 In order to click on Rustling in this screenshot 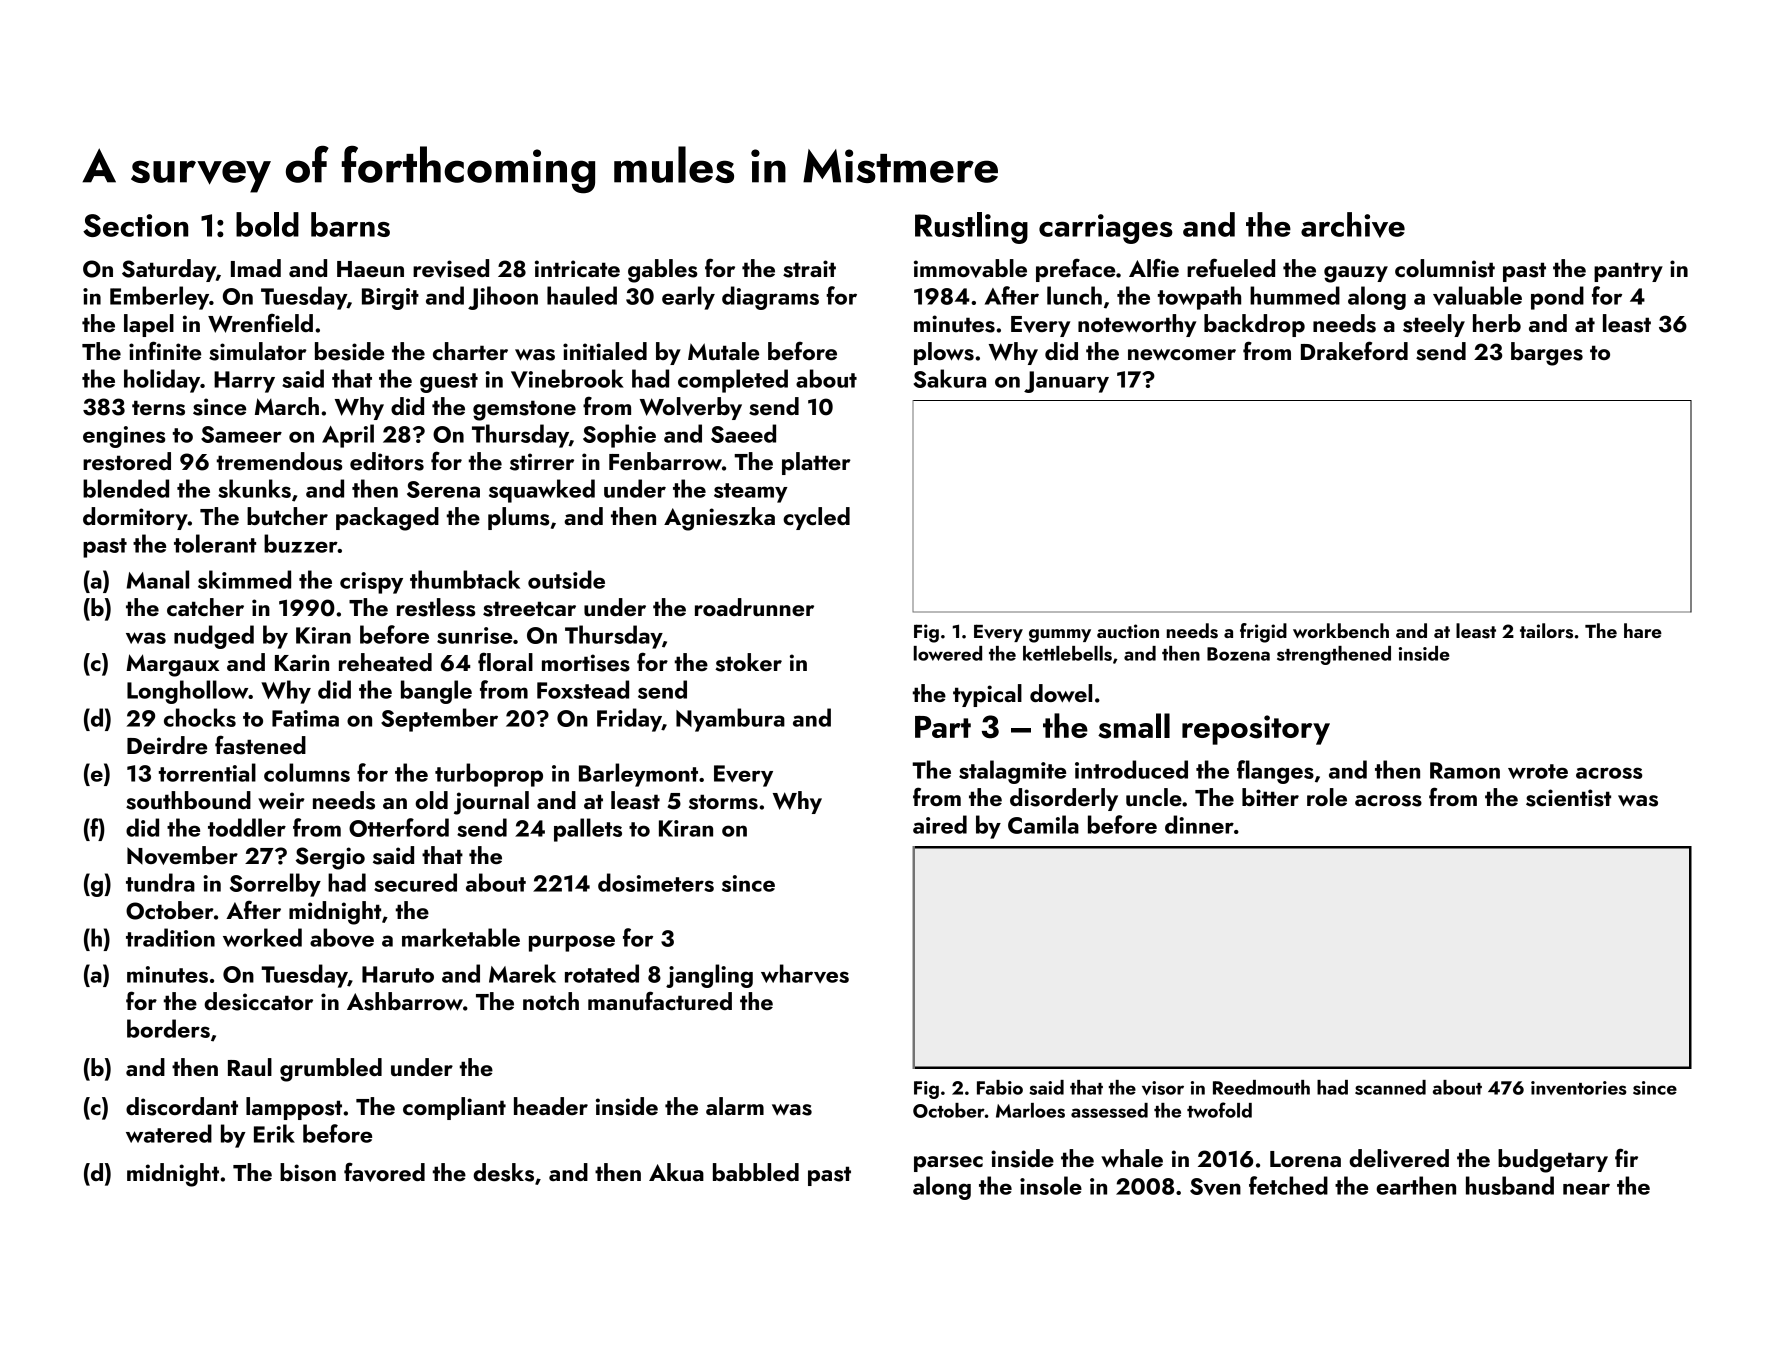, I will do `click(971, 228)`.
